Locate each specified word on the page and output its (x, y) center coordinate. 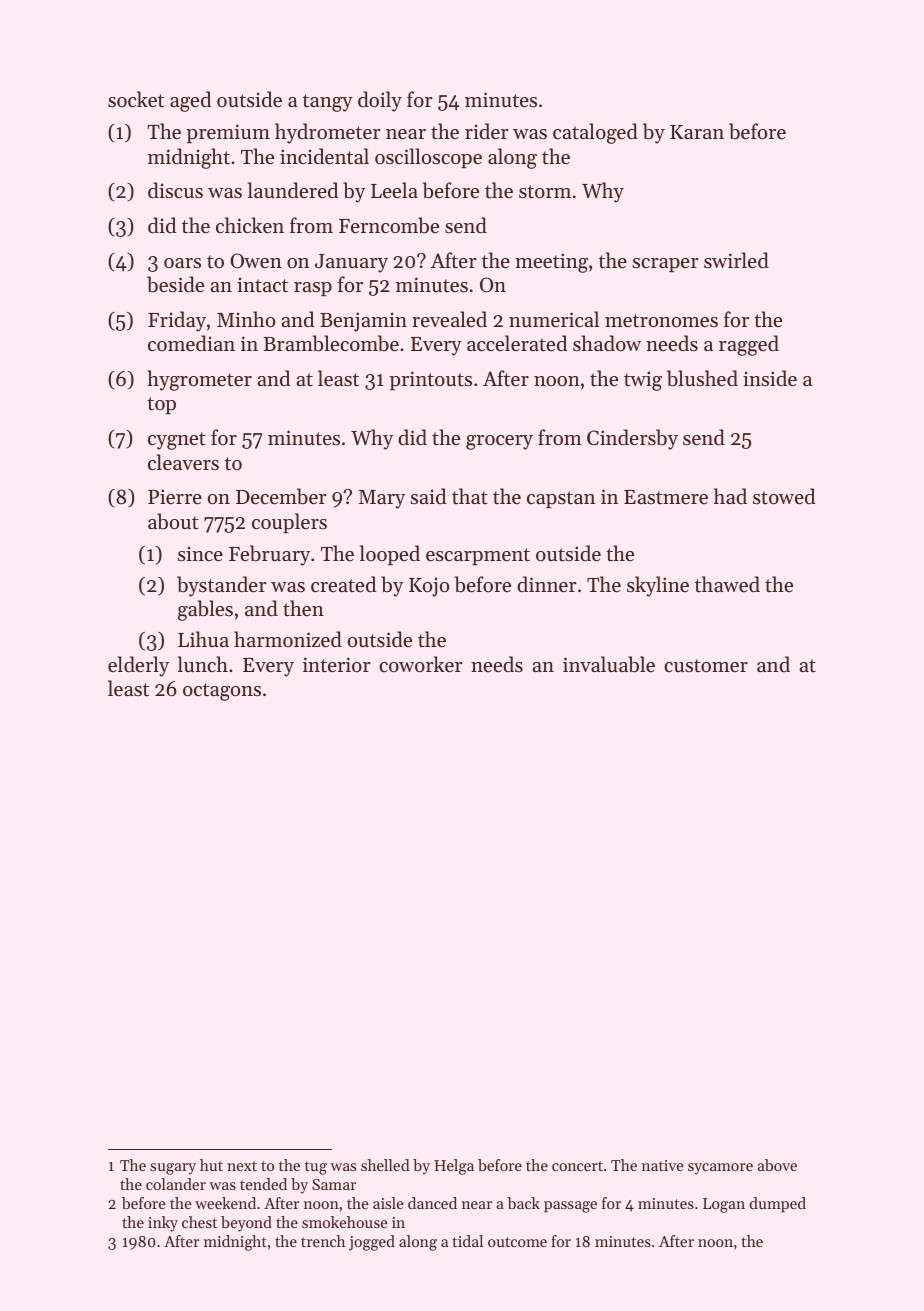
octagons (222, 692)
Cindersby (632, 439)
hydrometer (328, 133)
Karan (697, 132)
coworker (421, 664)
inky (163, 1224)
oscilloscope (428, 158)
